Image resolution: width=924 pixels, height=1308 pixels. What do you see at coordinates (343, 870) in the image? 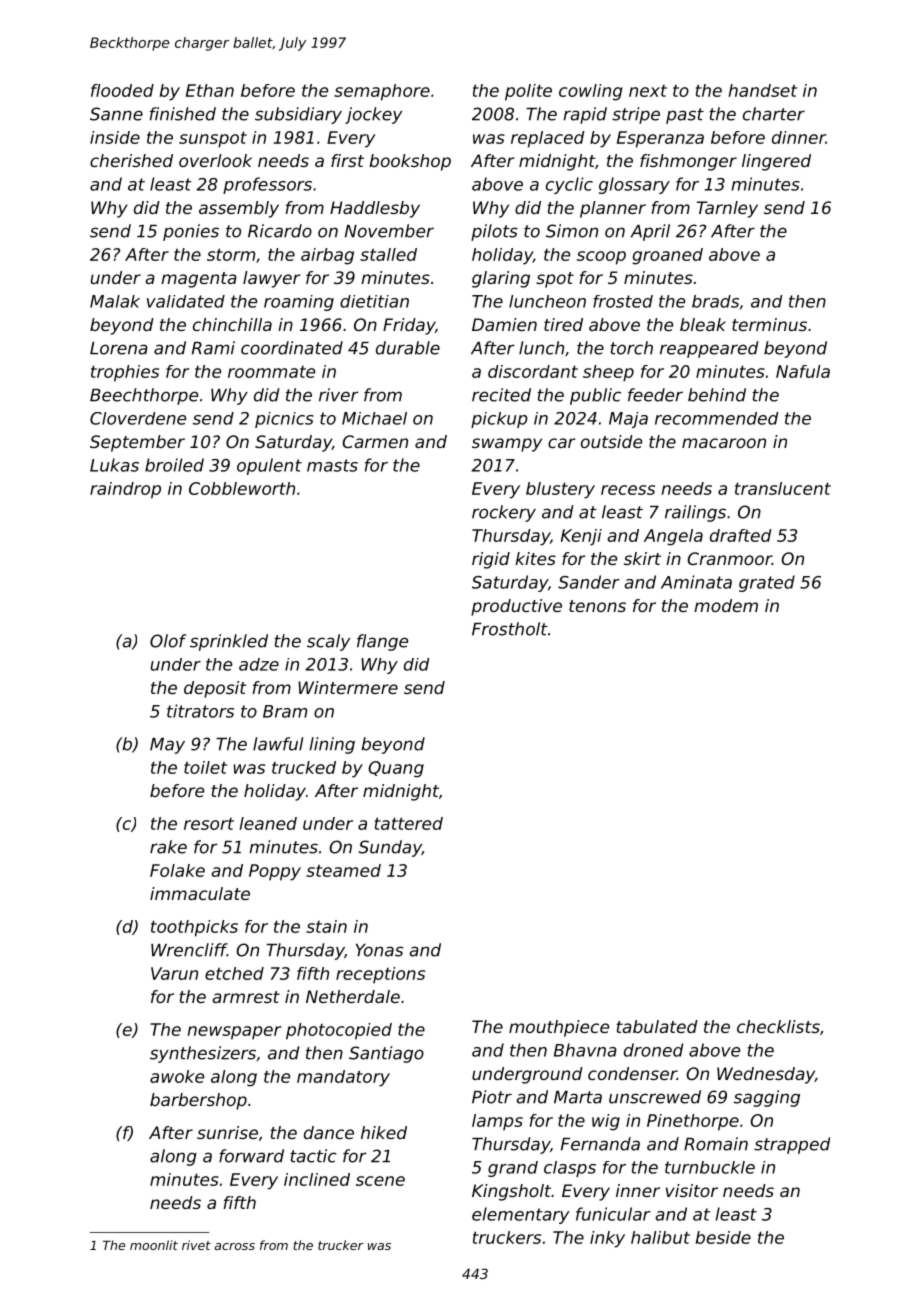
I see `steamed` at bounding box center [343, 870].
